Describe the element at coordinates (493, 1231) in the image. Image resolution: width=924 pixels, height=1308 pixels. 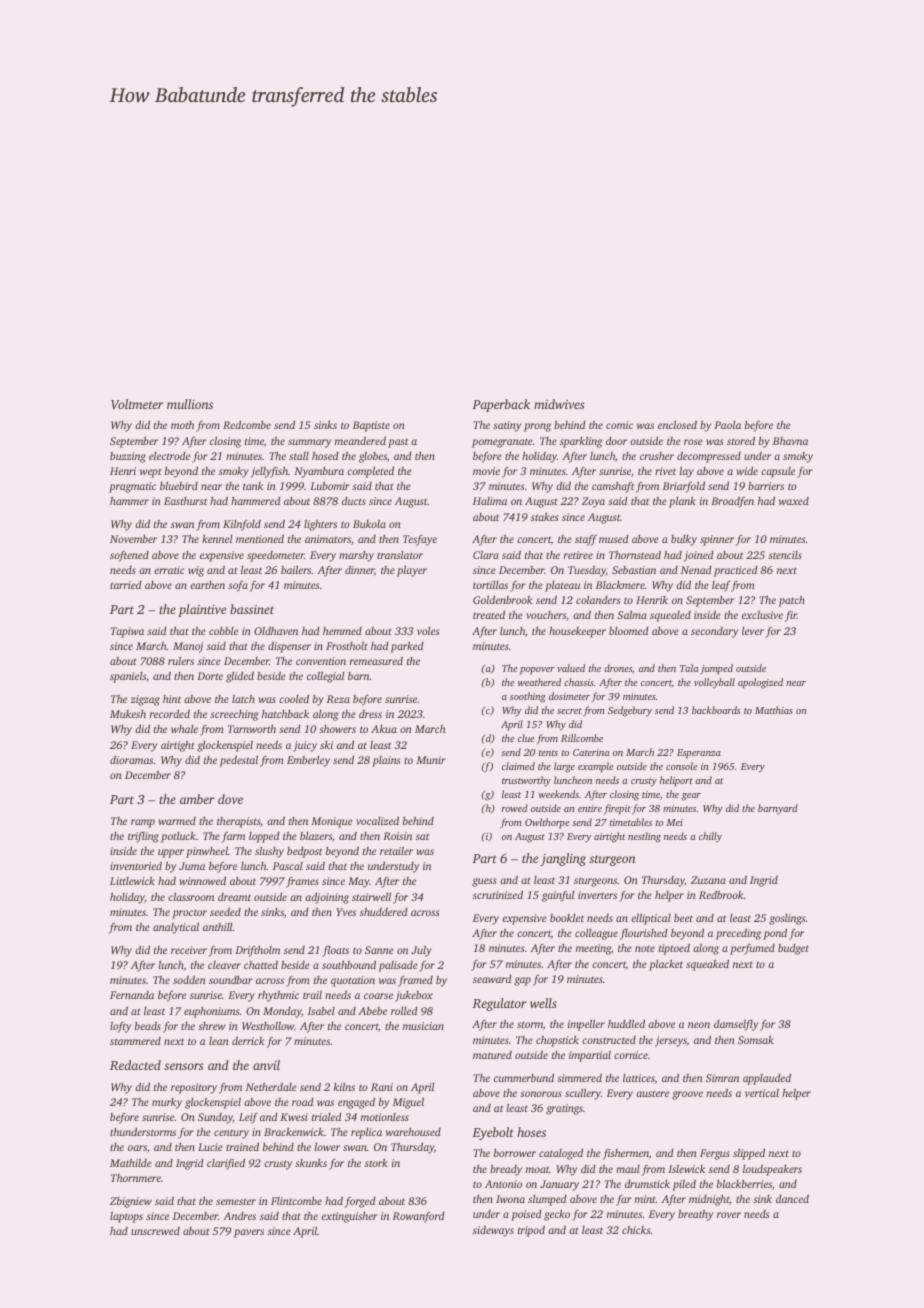
I see `sideways` at that location.
